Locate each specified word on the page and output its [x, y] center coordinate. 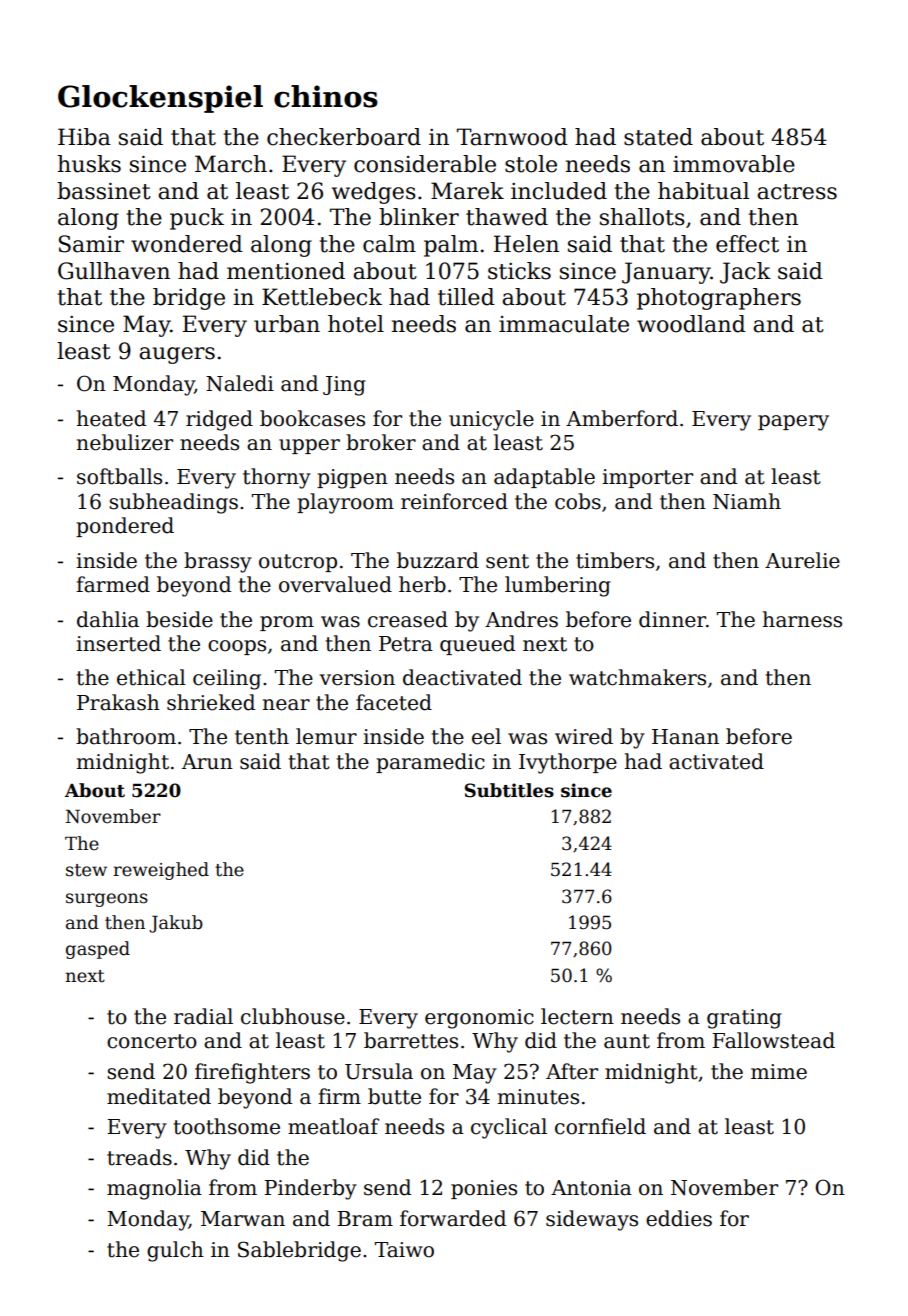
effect [747, 244]
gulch [175, 1251]
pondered [125, 527]
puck [197, 219]
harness [802, 619]
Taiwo [404, 1250]
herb [422, 584]
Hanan [685, 737]
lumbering [558, 586]
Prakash [118, 702]
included [559, 191]
